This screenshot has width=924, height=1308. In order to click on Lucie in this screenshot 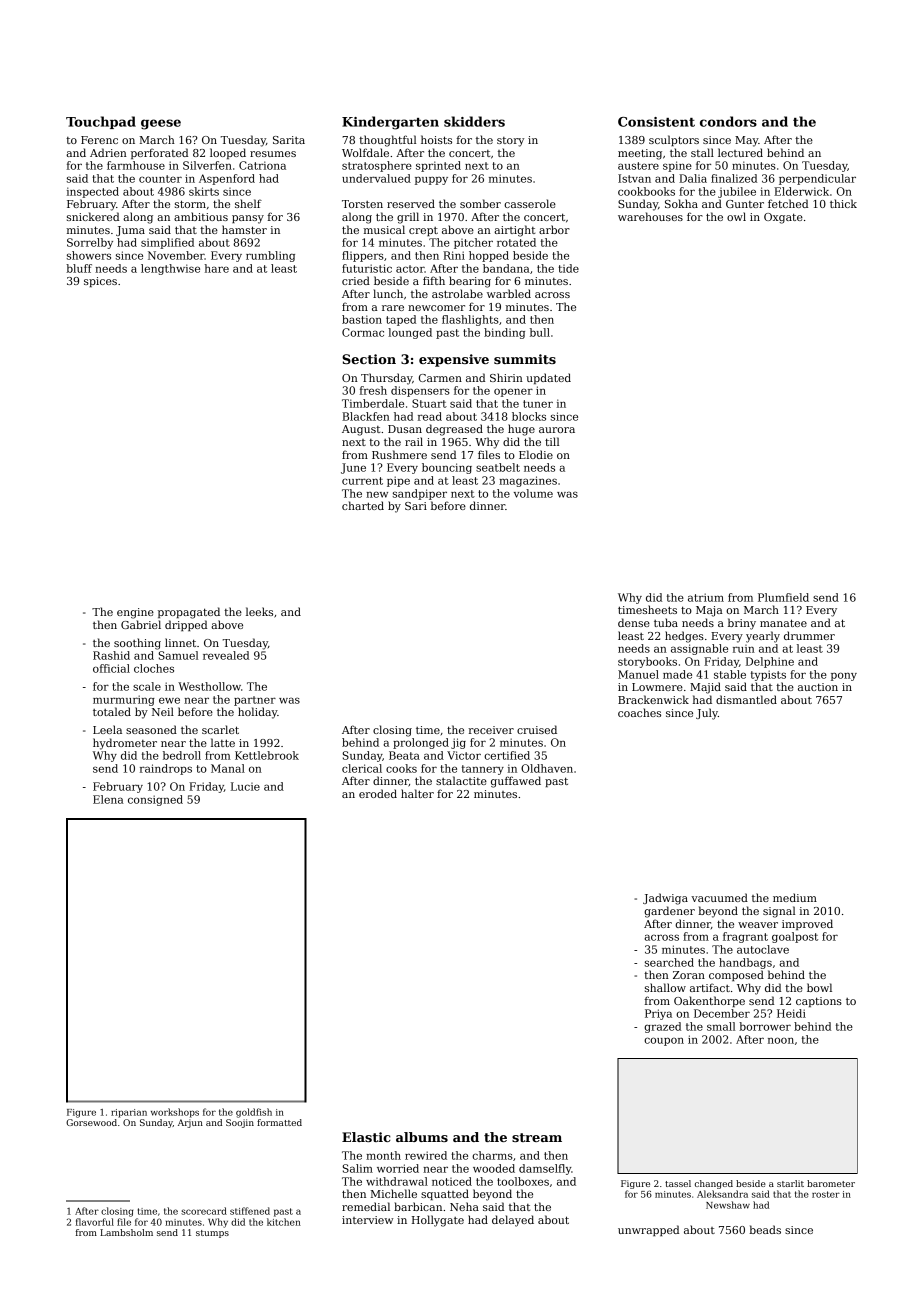, I will do `click(245, 786)`.
